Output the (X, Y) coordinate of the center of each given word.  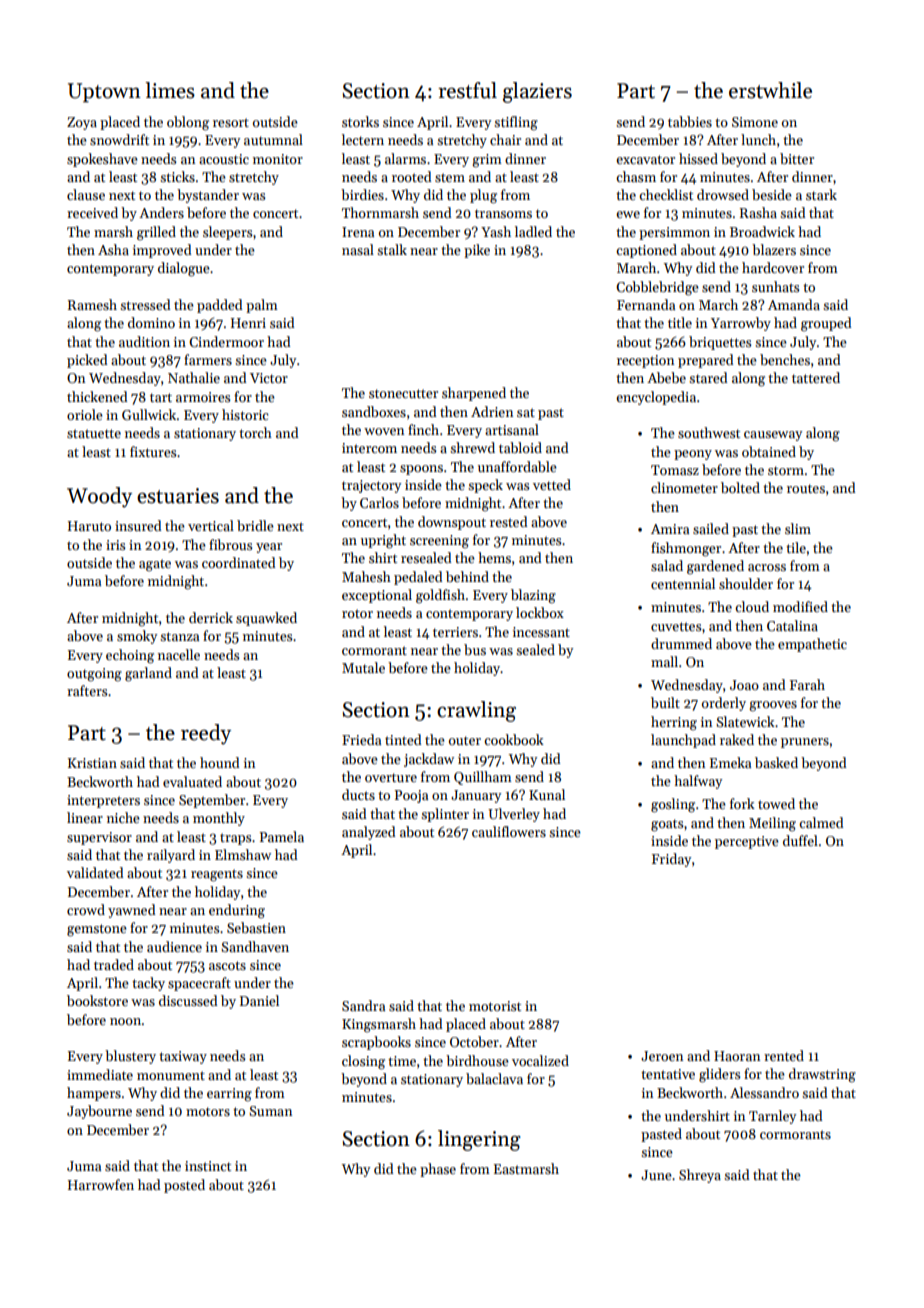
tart (161, 397)
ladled (533, 231)
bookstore (97, 1000)
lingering (479, 1140)
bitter (797, 158)
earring (229, 1095)
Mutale (363, 667)
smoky (137, 637)
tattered (816, 377)
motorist (495, 1006)
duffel (800, 840)
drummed (681, 643)
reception (645, 361)
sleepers (227, 233)
